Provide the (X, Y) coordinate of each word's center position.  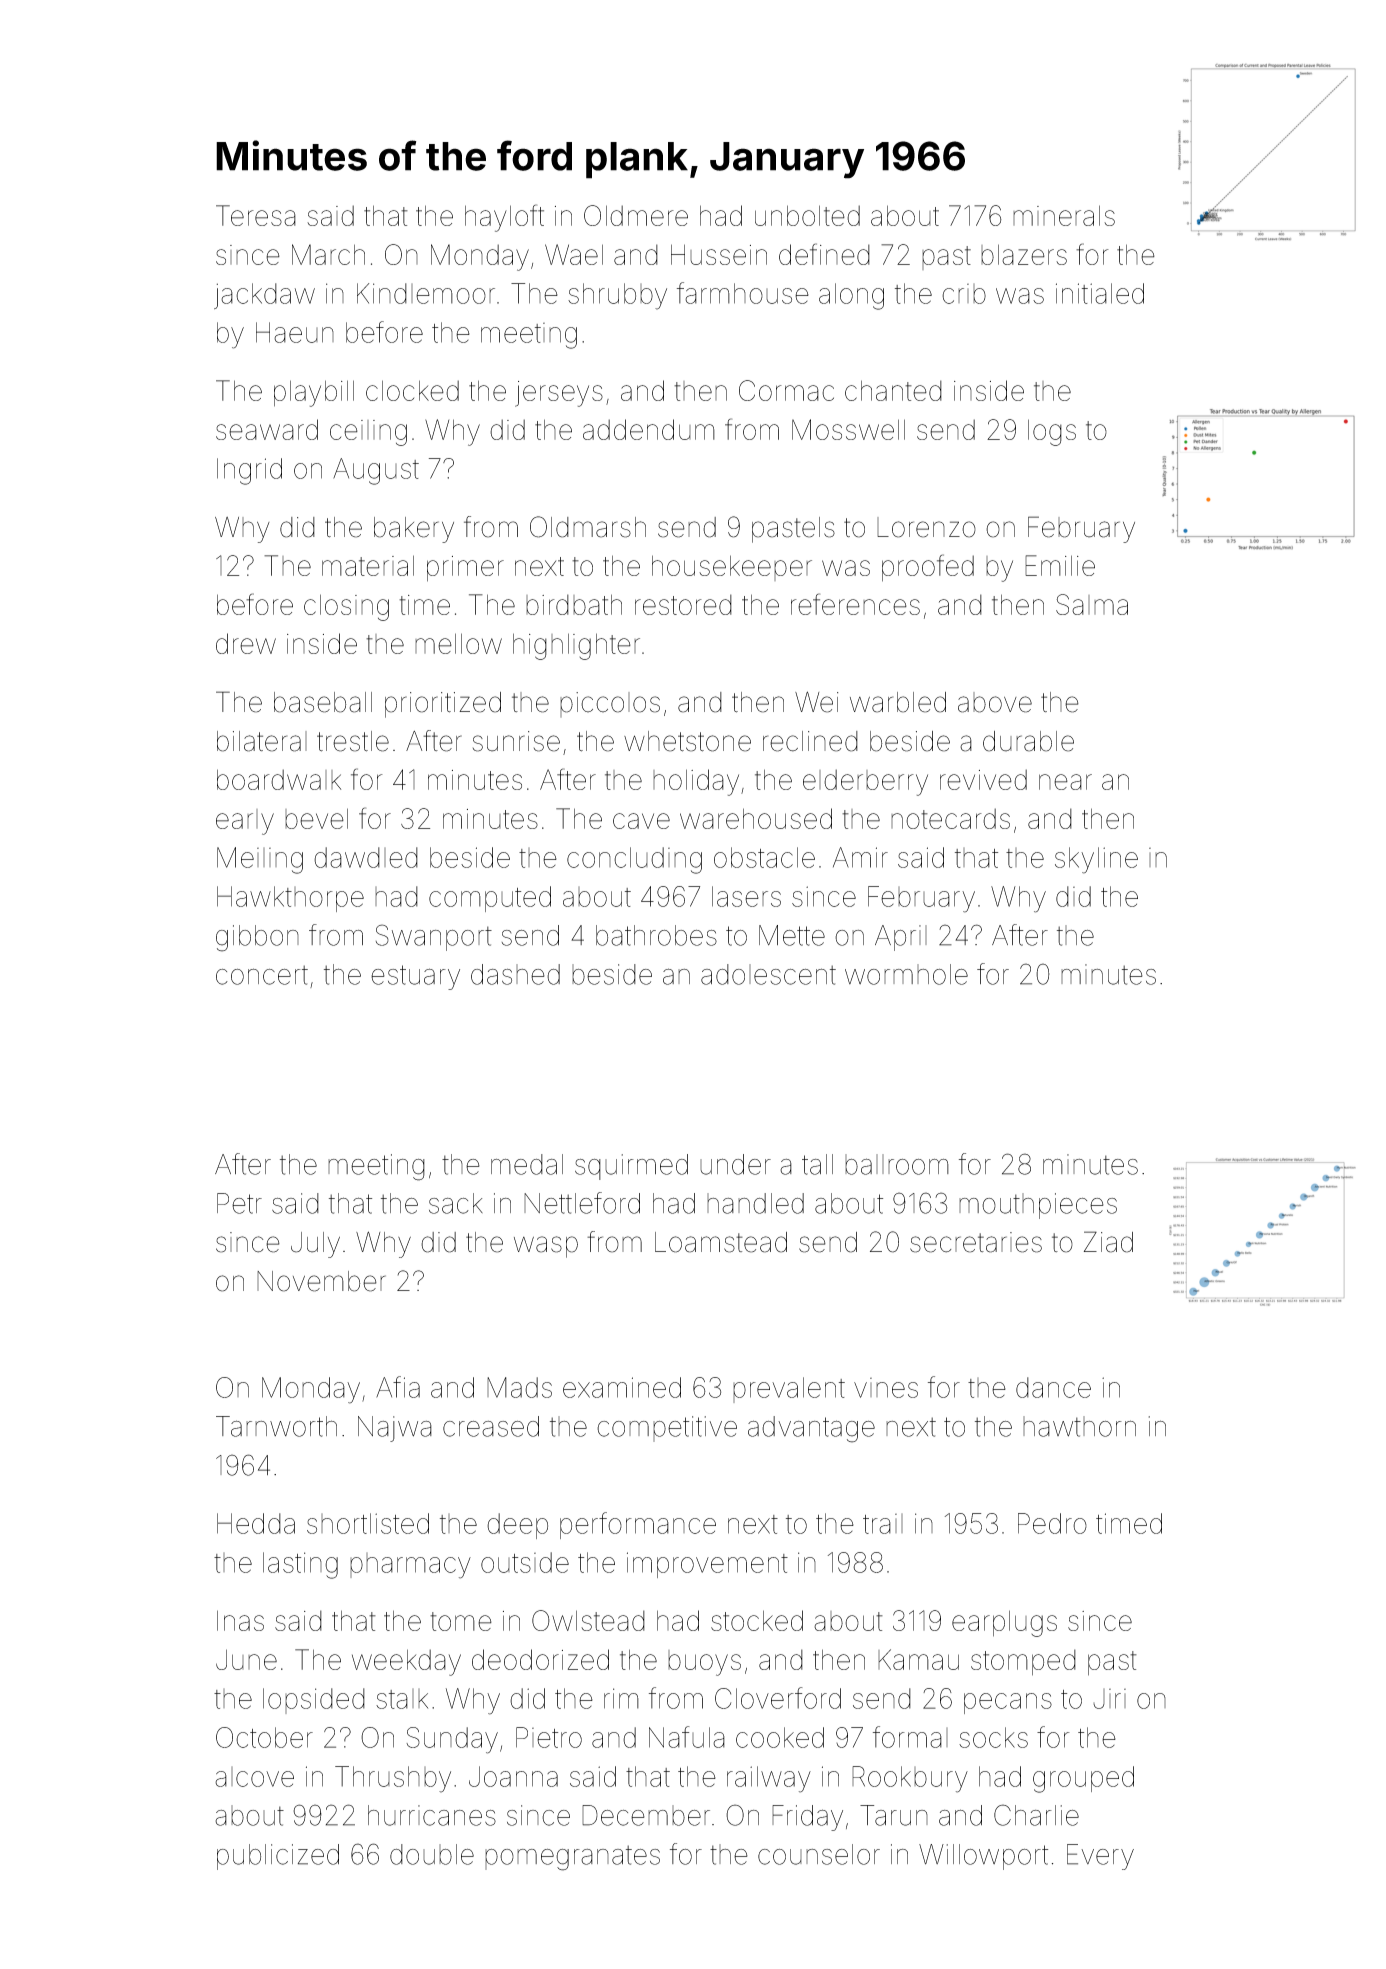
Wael (574, 254)
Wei (816, 702)
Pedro (1052, 1523)
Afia (398, 1387)
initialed (1100, 293)
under (735, 1164)
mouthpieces (1038, 1206)
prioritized (443, 705)
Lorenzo (926, 527)
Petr (239, 1203)
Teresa (256, 215)
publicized (278, 1857)
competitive (667, 1429)
